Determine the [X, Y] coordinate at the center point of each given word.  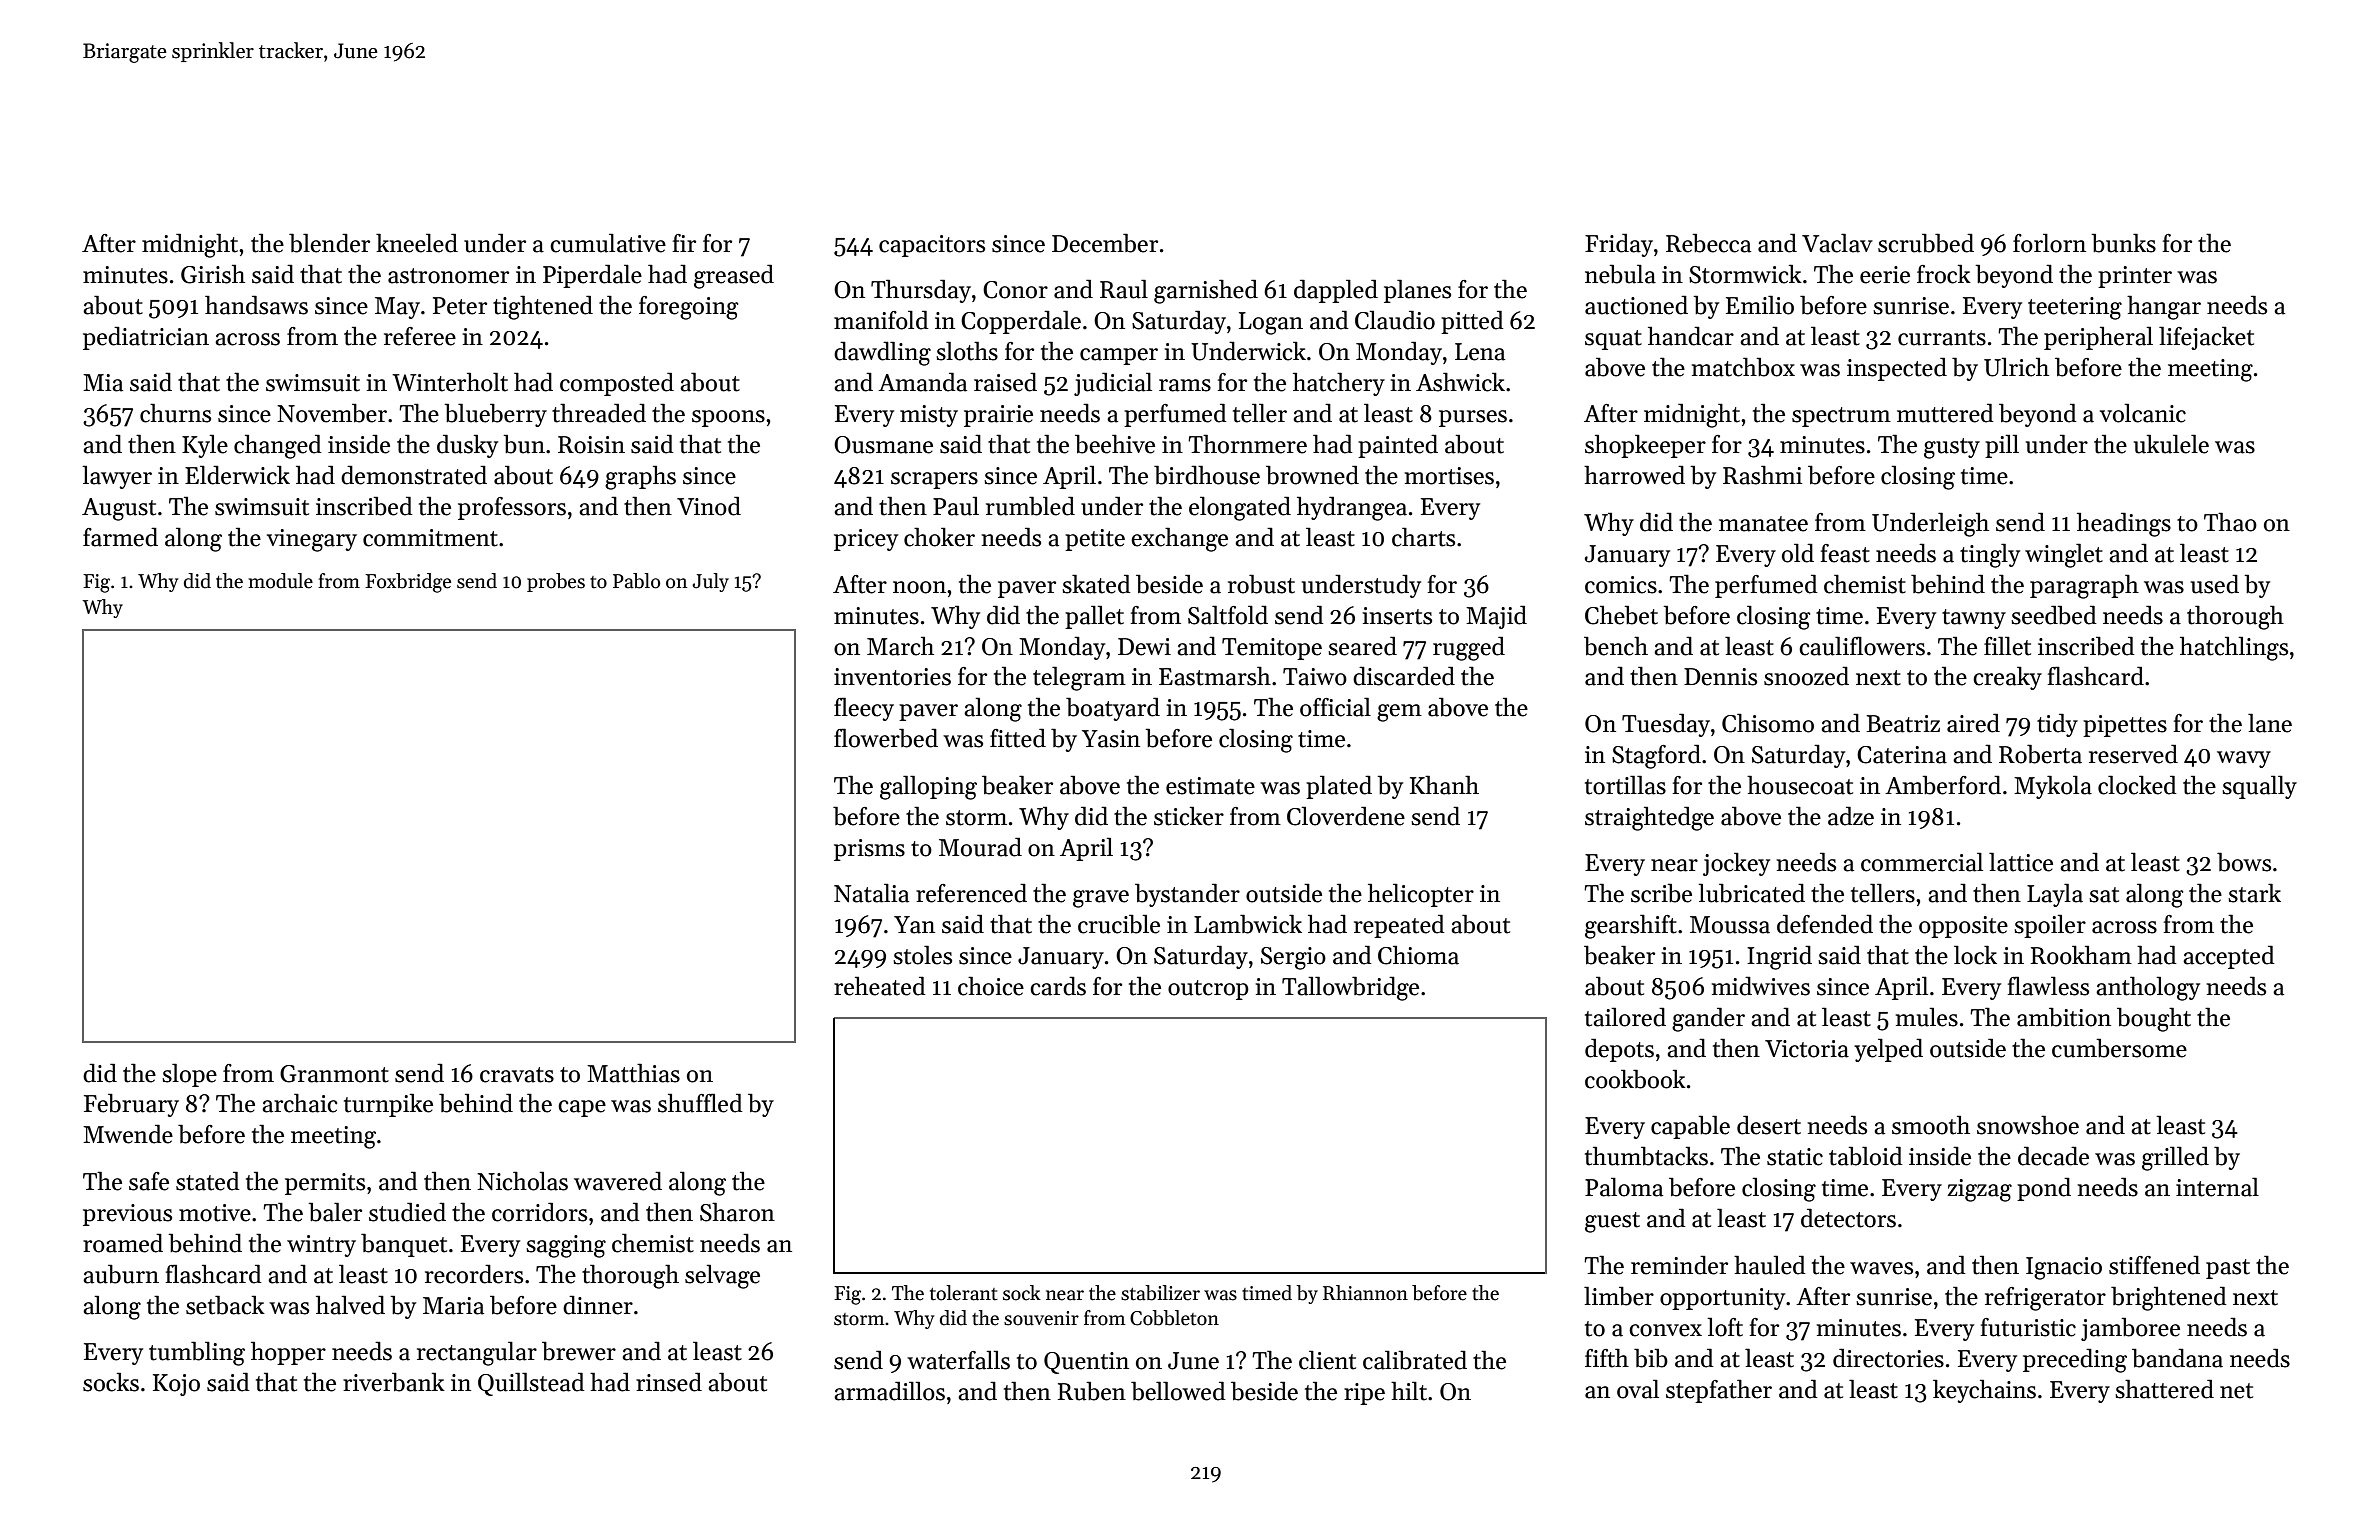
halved [350, 1305]
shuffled [700, 1103]
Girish [213, 274]
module [281, 581]
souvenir [1041, 1318]
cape [582, 1108]
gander [1708, 1019]
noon [919, 587]
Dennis [1720, 677]
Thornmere [1247, 444]
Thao [2230, 522]
